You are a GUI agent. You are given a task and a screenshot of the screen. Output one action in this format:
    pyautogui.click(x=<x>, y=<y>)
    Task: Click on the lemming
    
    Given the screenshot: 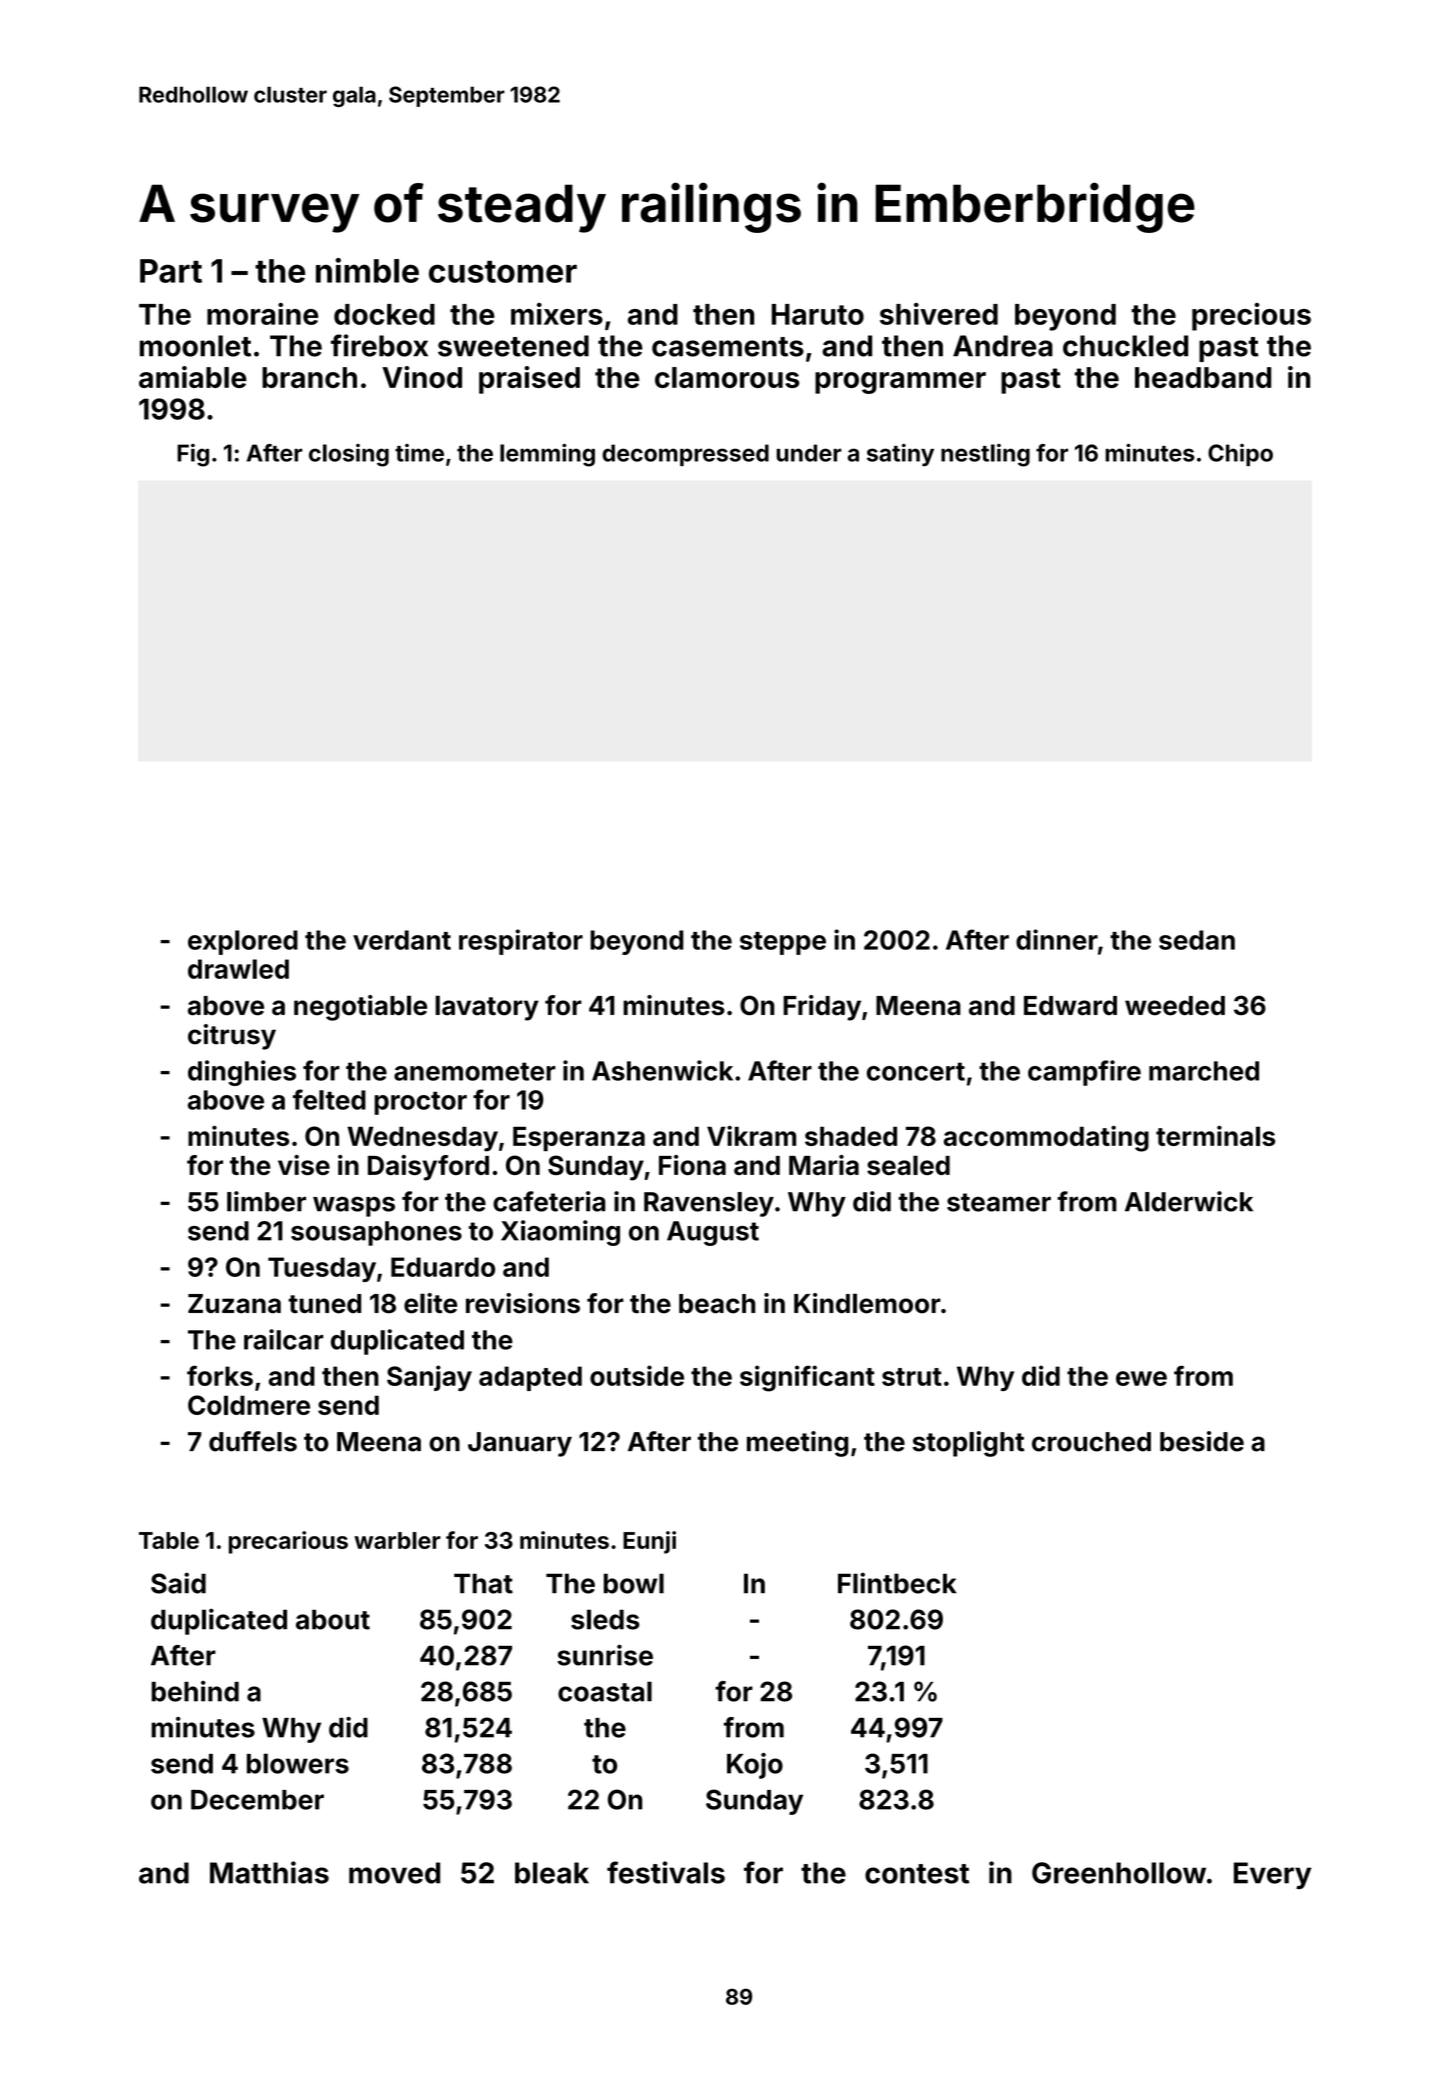 What is the action you would take?
    pyautogui.click(x=547, y=455)
